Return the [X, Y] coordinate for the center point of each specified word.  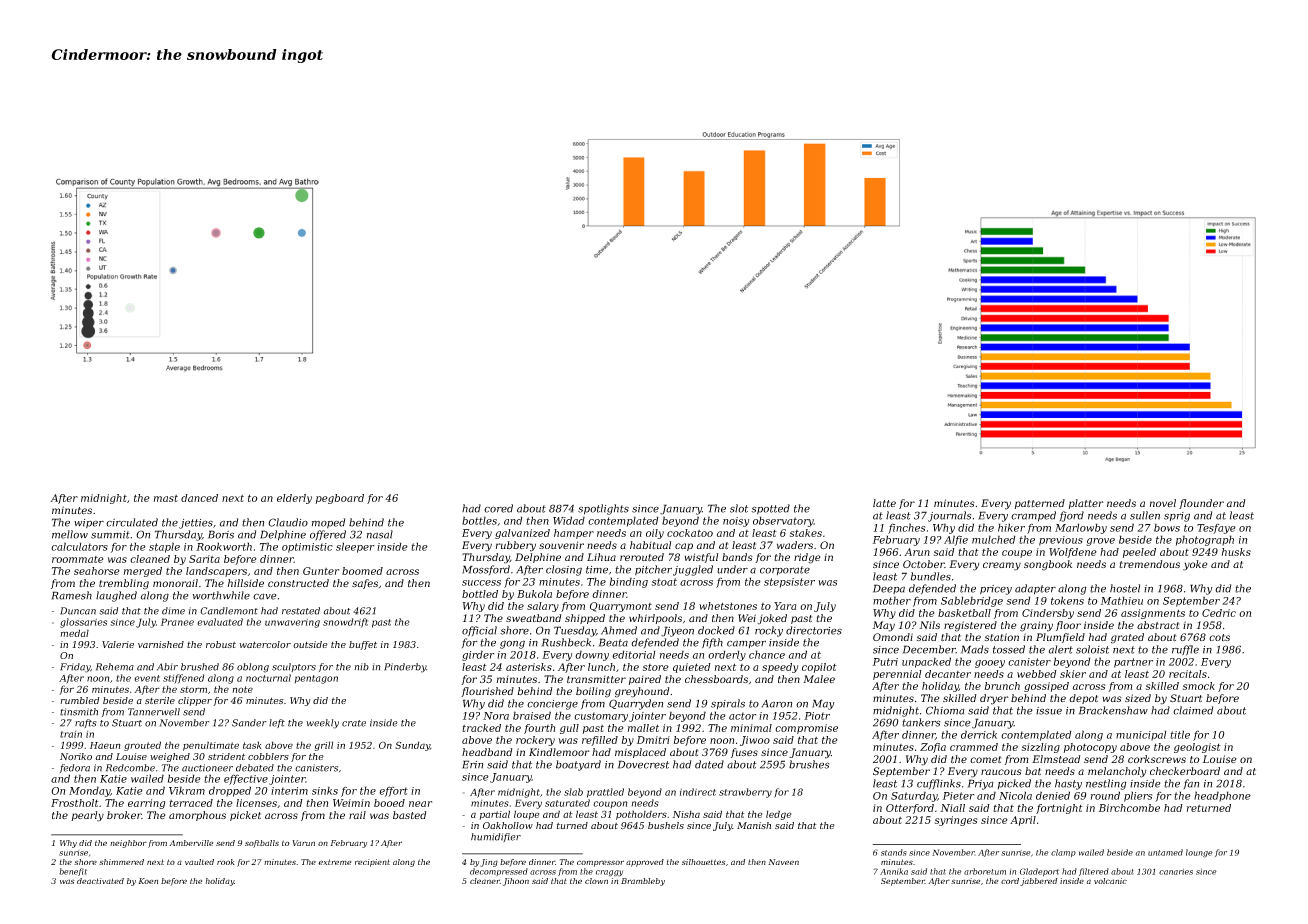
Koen [148, 881]
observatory [783, 521]
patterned [1040, 504]
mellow [70, 534]
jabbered [1038, 882]
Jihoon [516, 882]
